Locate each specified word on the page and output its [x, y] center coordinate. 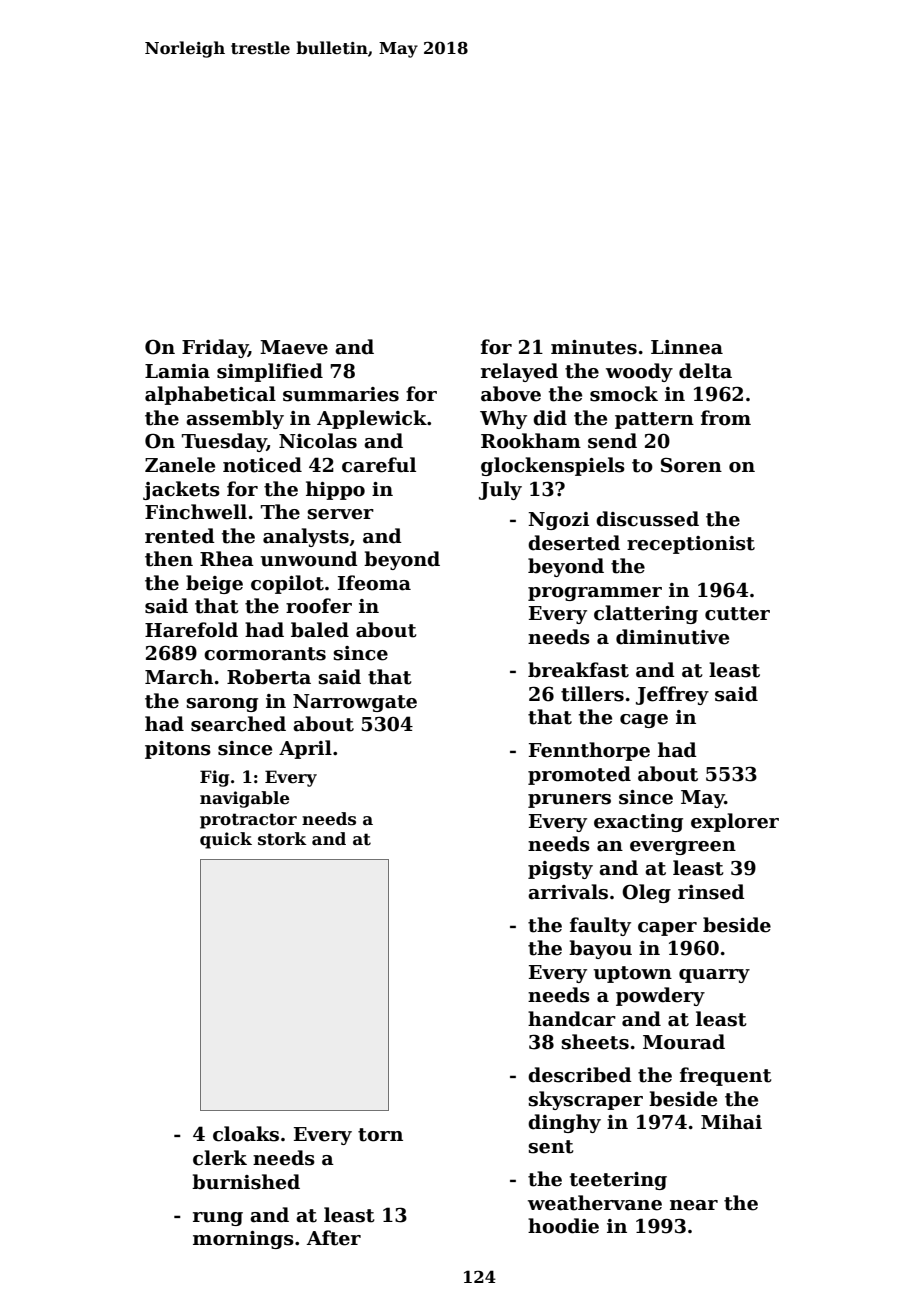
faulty [600, 926]
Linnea [687, 347]
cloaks [246, 1134]
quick [226, 840]
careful [379, 465]
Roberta [269, 677]
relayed [519, 372]
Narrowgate [355, 703]
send [612, 441]
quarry [714, 976]
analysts [306, 537]
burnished [246, 1182]
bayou [600, 949]
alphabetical [210, 395]
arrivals [568, 892]
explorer [735, 822]
